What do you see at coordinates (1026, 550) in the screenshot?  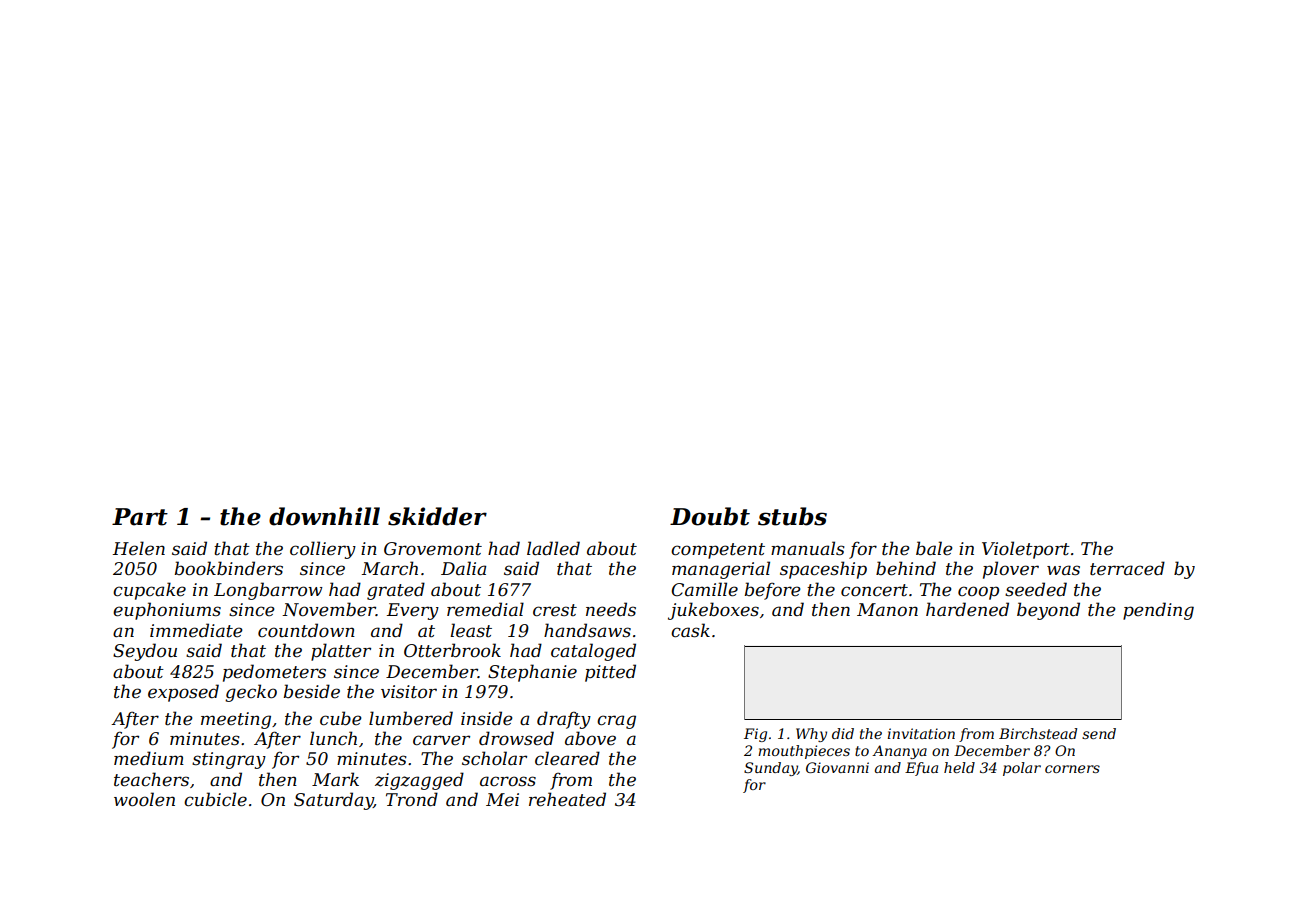 I see `Violetport` at bounding box center [1026, 550].
